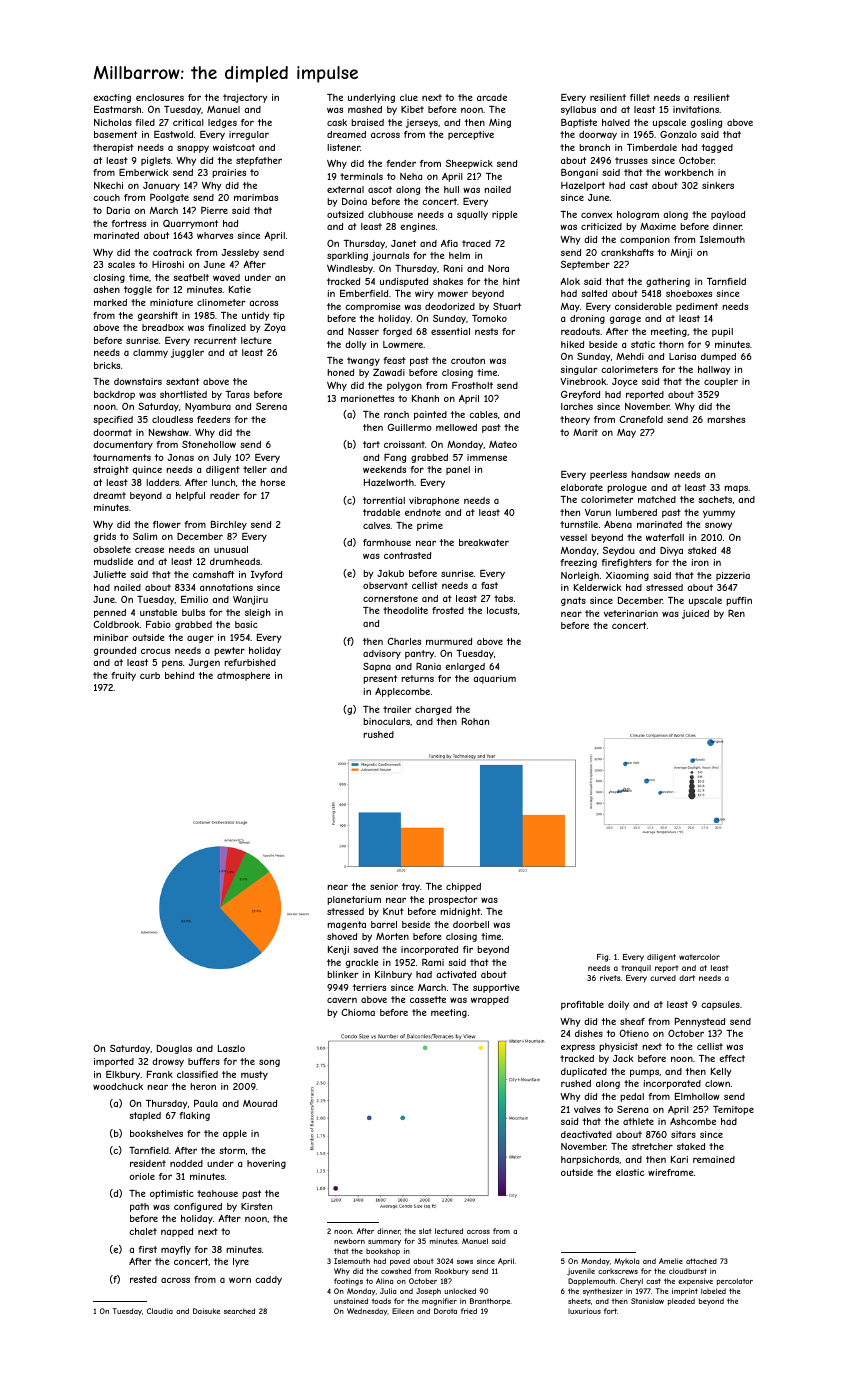 Image resolution: width=849 pixels, height=1400 pixels. Describe the element at coordinates (575, 420) in the document. I see `theory` at that location.
